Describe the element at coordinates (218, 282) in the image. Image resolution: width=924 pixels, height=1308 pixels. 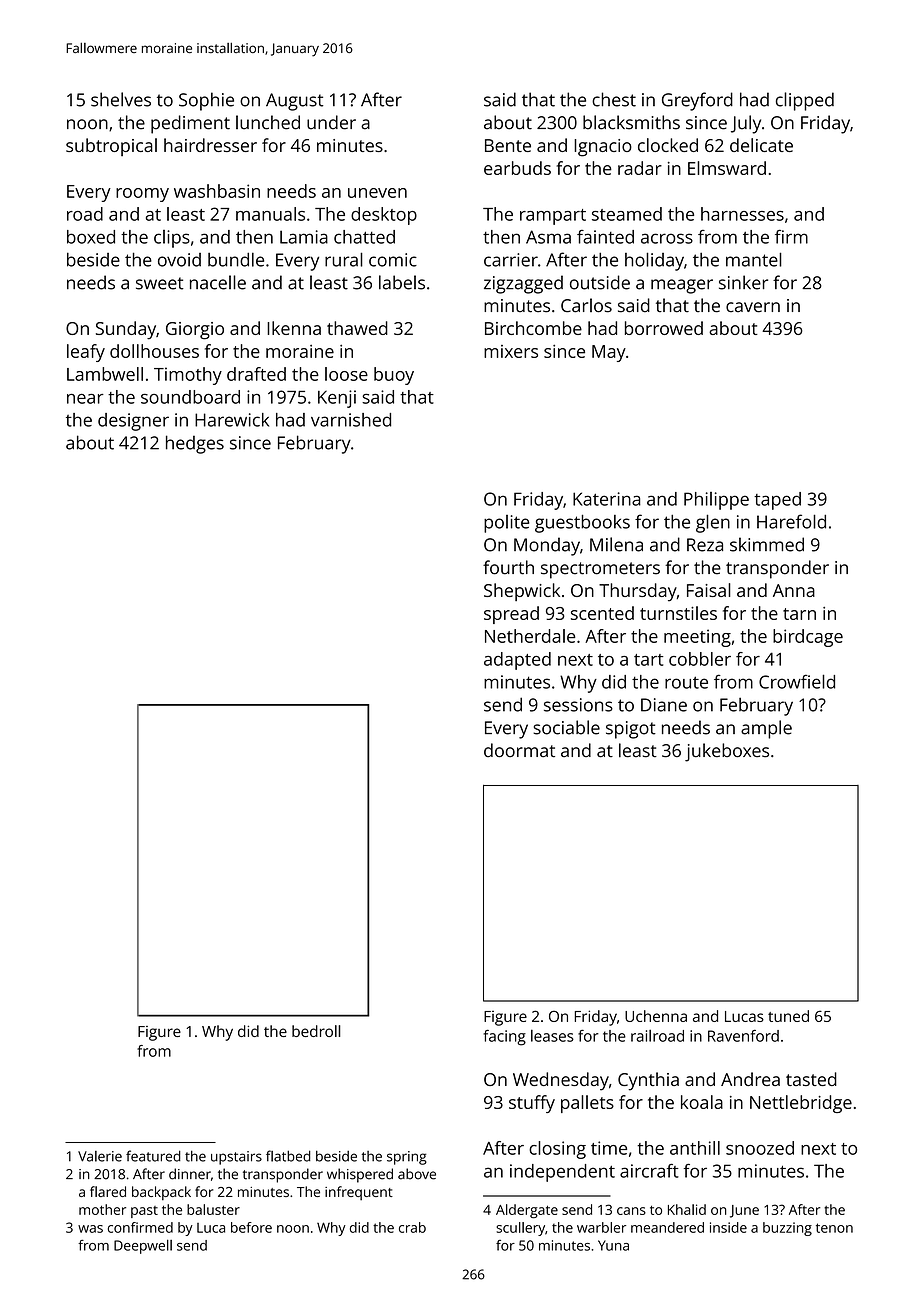
I see `nacelle` at that location.
